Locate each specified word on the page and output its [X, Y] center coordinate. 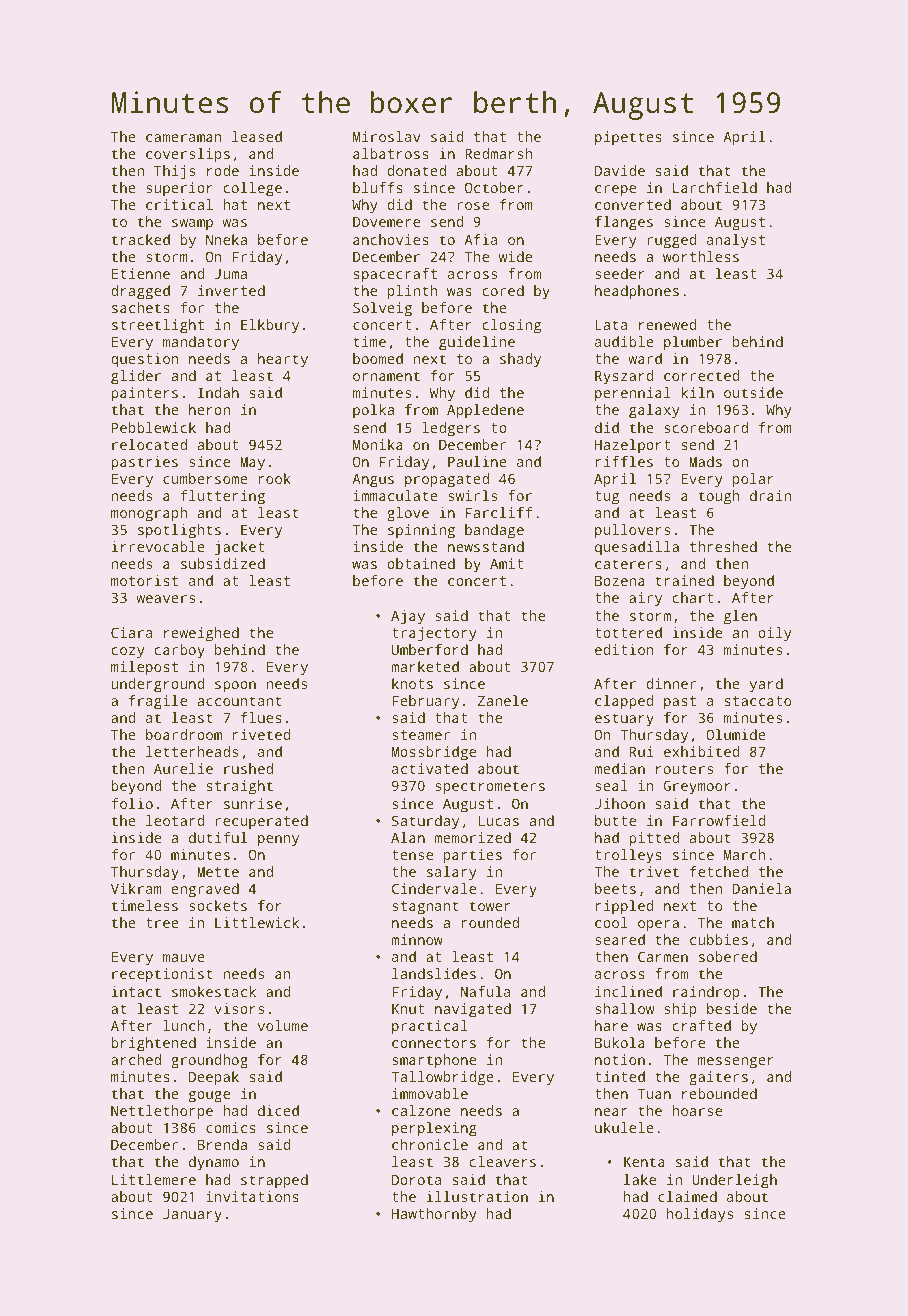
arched [136, 1059]
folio [132, 803]
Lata [611, 324]
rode [223, 170]
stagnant [425, 908]
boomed [378, 358]
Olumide [736, 734]
